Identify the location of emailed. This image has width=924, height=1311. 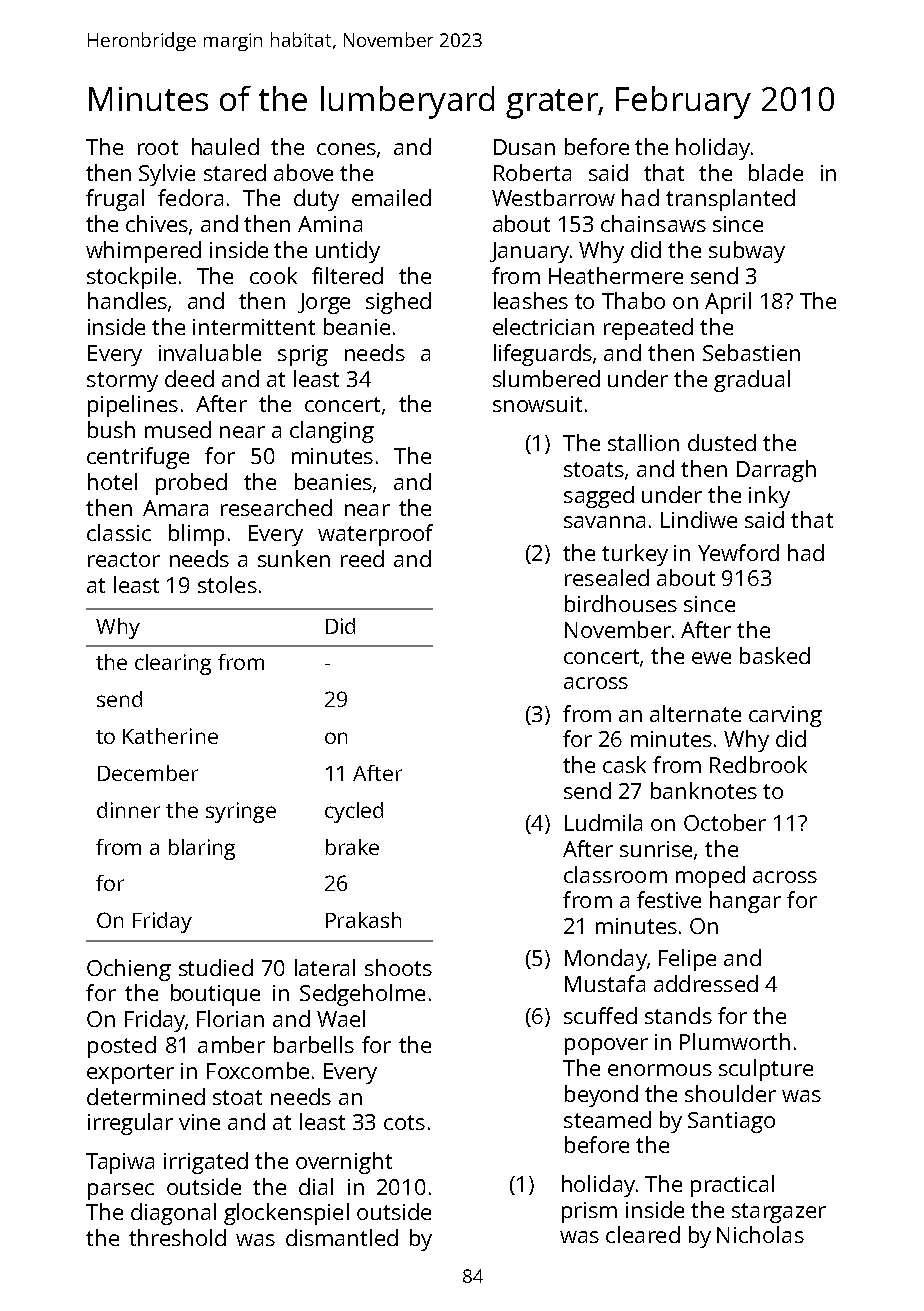
(391, 197).
